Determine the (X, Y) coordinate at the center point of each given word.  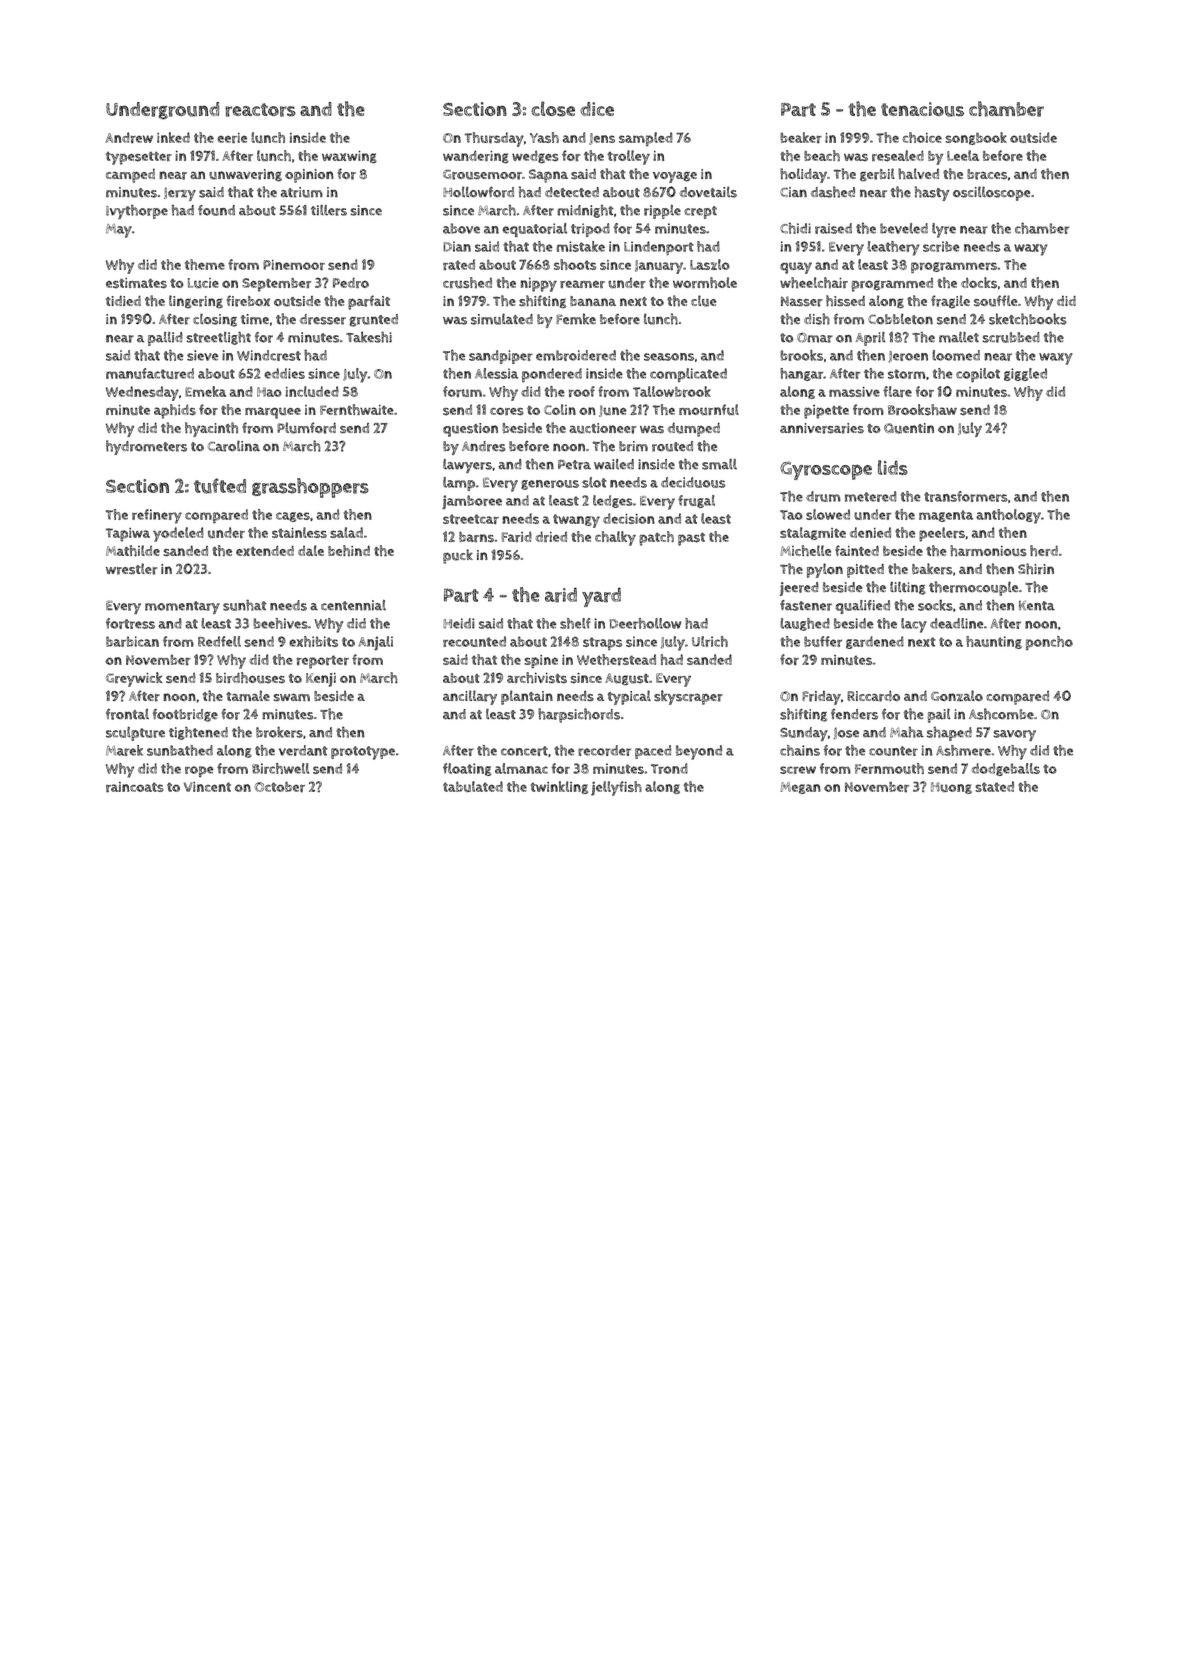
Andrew (129, 137)
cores (506, 411)
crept (700, 212)
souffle (996, 301)
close (553, 109)
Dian (457, 246)
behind (349, 551)
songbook (976, 138)
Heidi (459, 623)
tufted (220, 486)
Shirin (1036, 569)
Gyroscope (826, 470)
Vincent (207, 787)
